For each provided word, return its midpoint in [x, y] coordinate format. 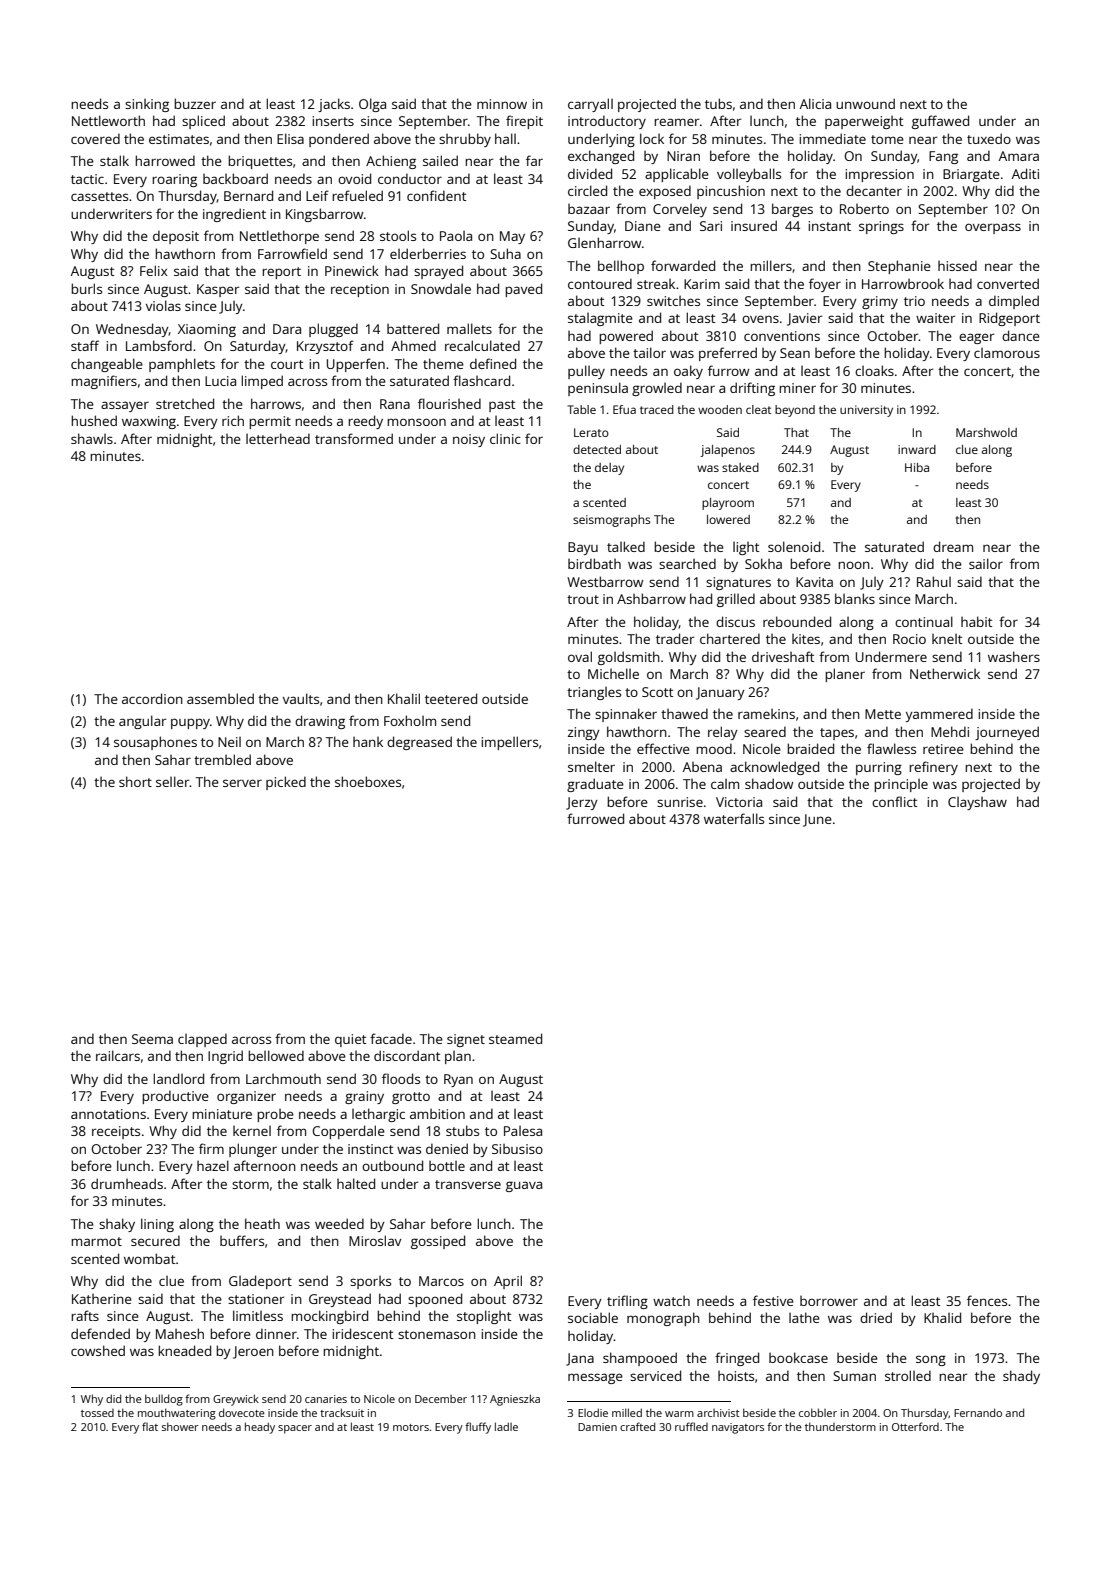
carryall [590, 105]
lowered [728, 519]
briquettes [260, 162]
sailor [986, 563]
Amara [1019, 156]
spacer [295, 1429]
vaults [301, 698]
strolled [908, 1375]
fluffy [478, 1428]
